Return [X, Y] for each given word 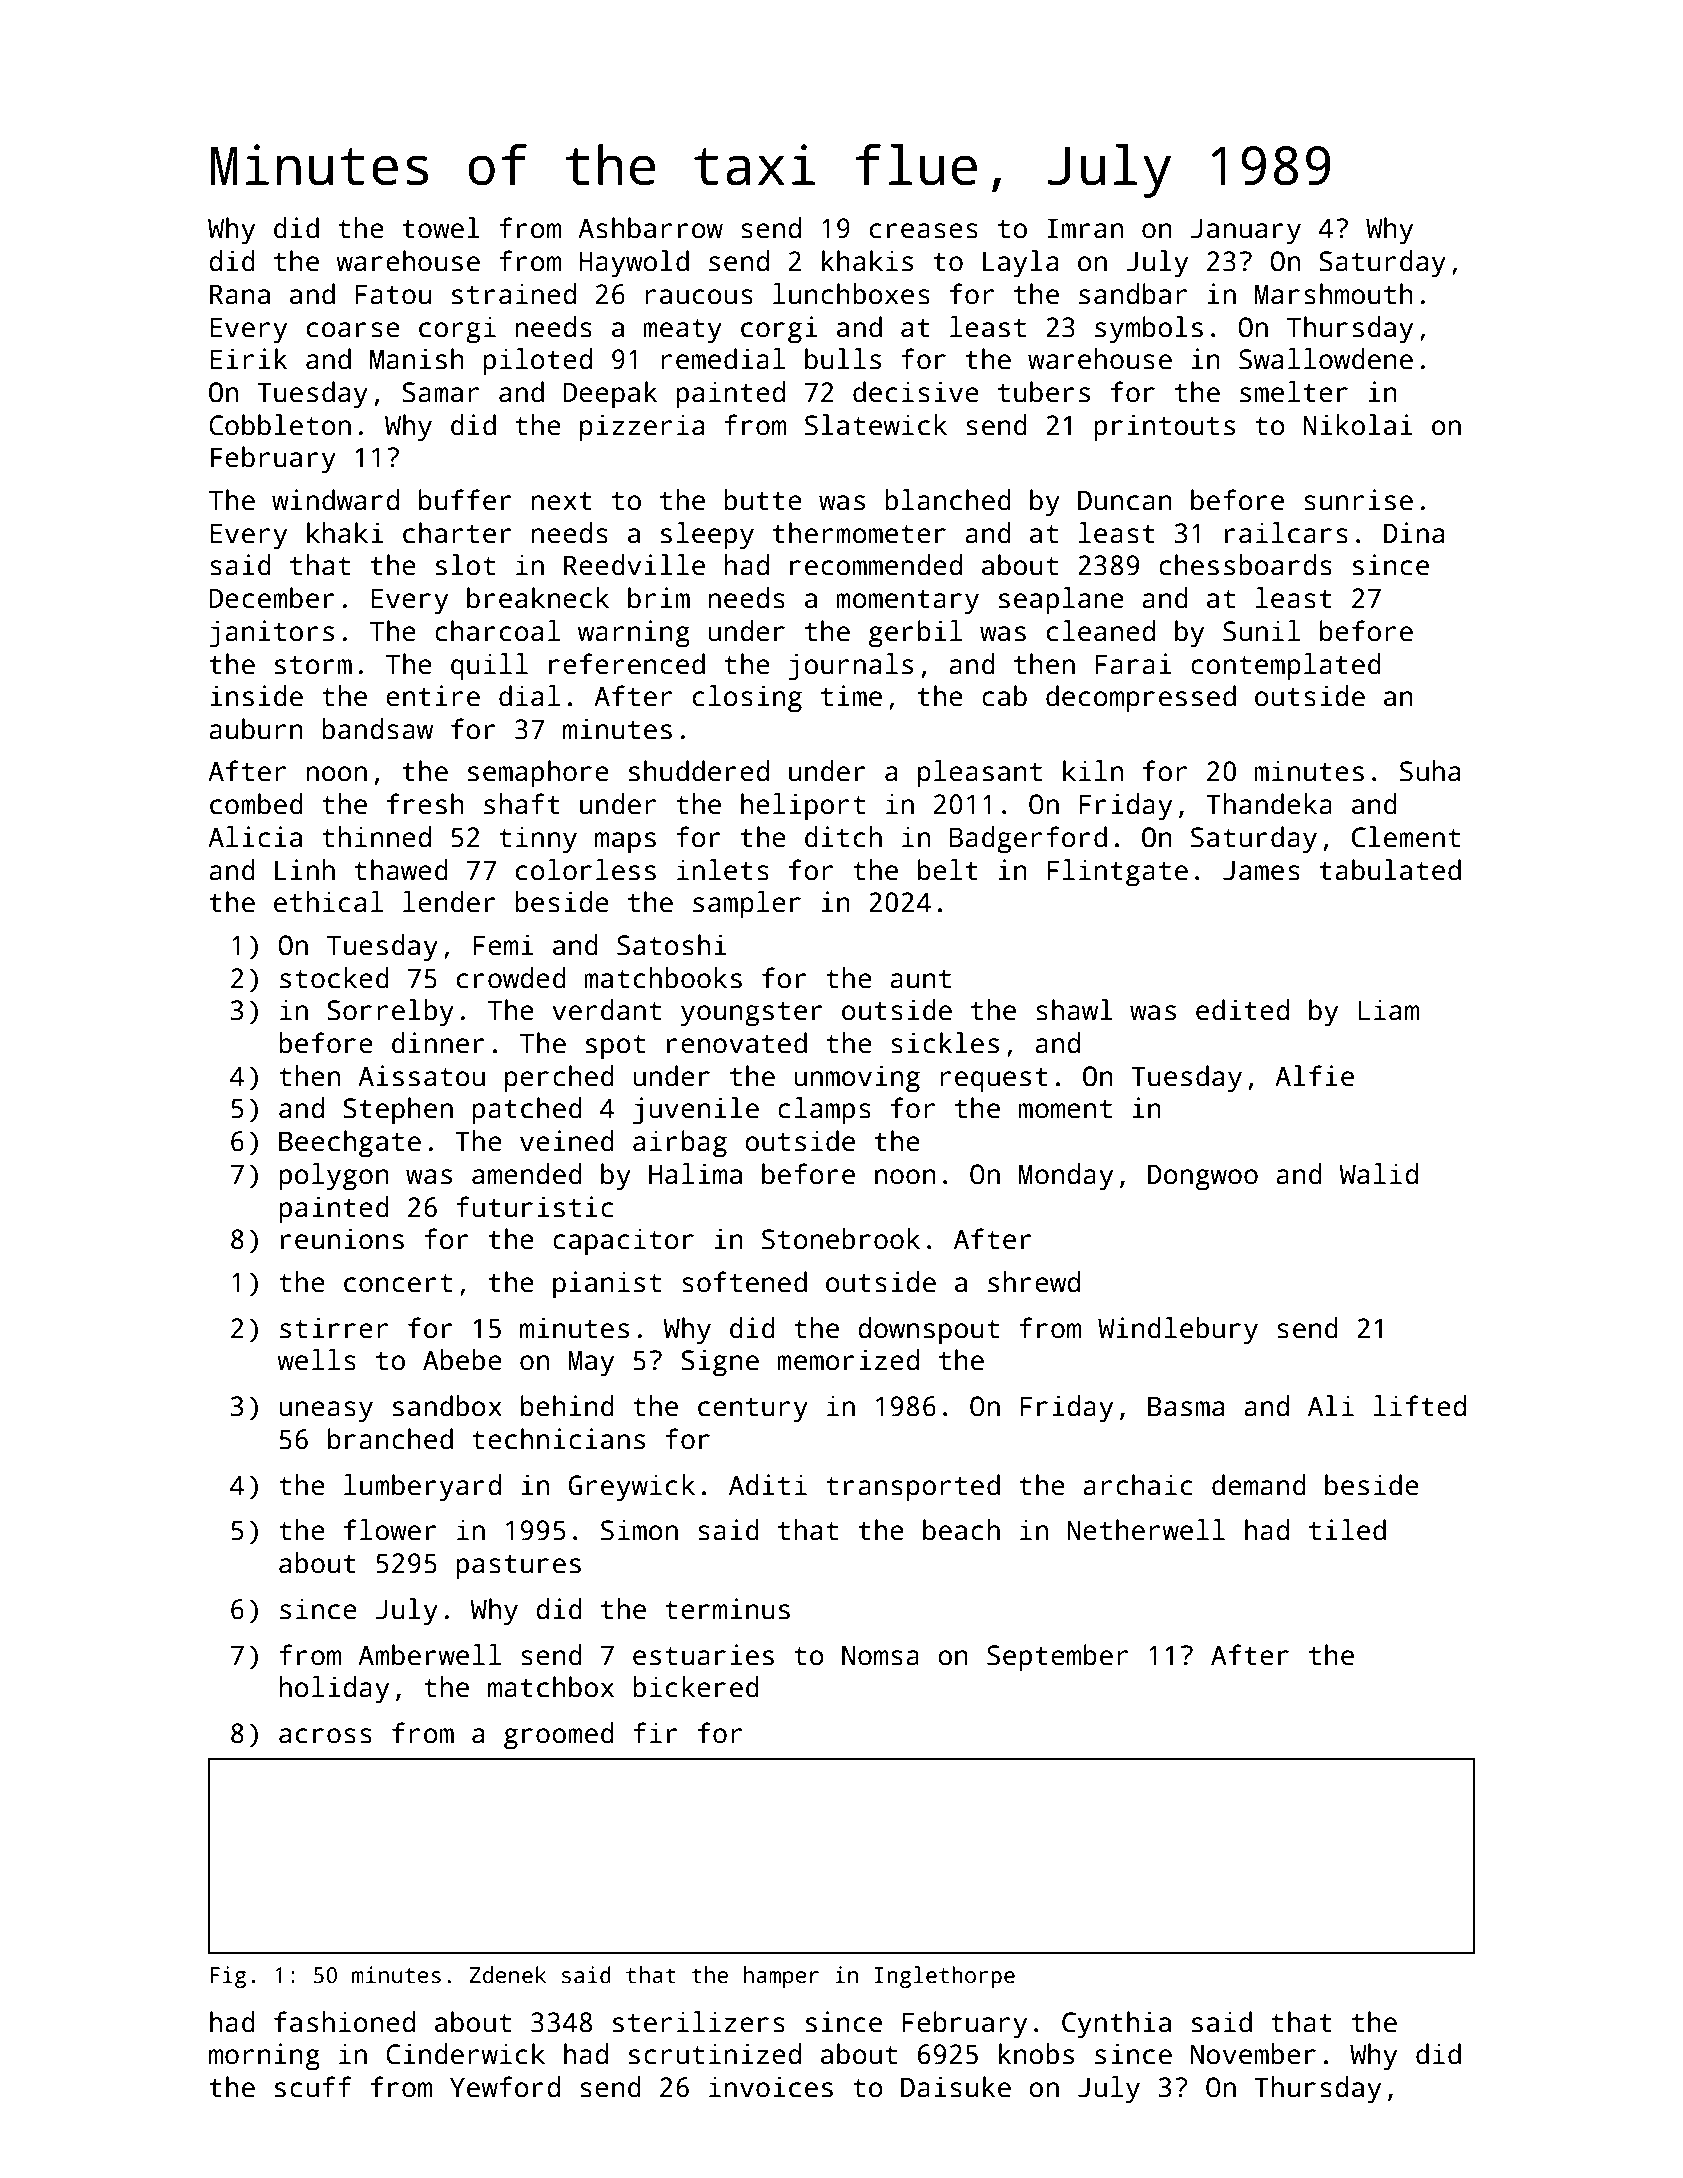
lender [449, 902]
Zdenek [507, 1975]
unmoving [857, 1079]
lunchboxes [851, 294]
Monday [1066, 1177]
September [1057, 1658]
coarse [353, 330]
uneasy [326, 1412]
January [1246, 231]
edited [1242, 1010]
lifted [1420, 1406]
